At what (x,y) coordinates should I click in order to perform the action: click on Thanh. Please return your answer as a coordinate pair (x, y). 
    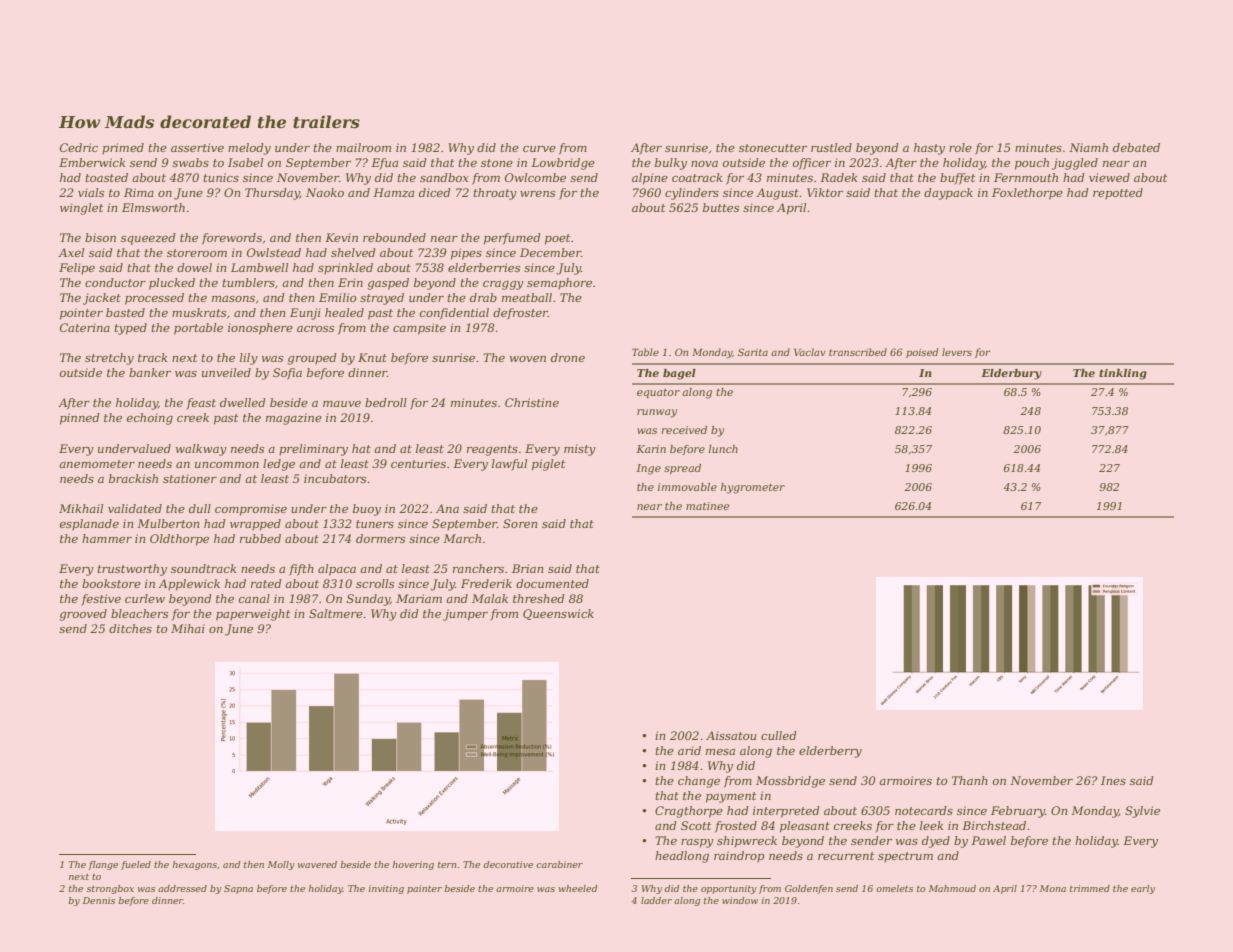
    Looking at the image, I should click on (970, 780).
